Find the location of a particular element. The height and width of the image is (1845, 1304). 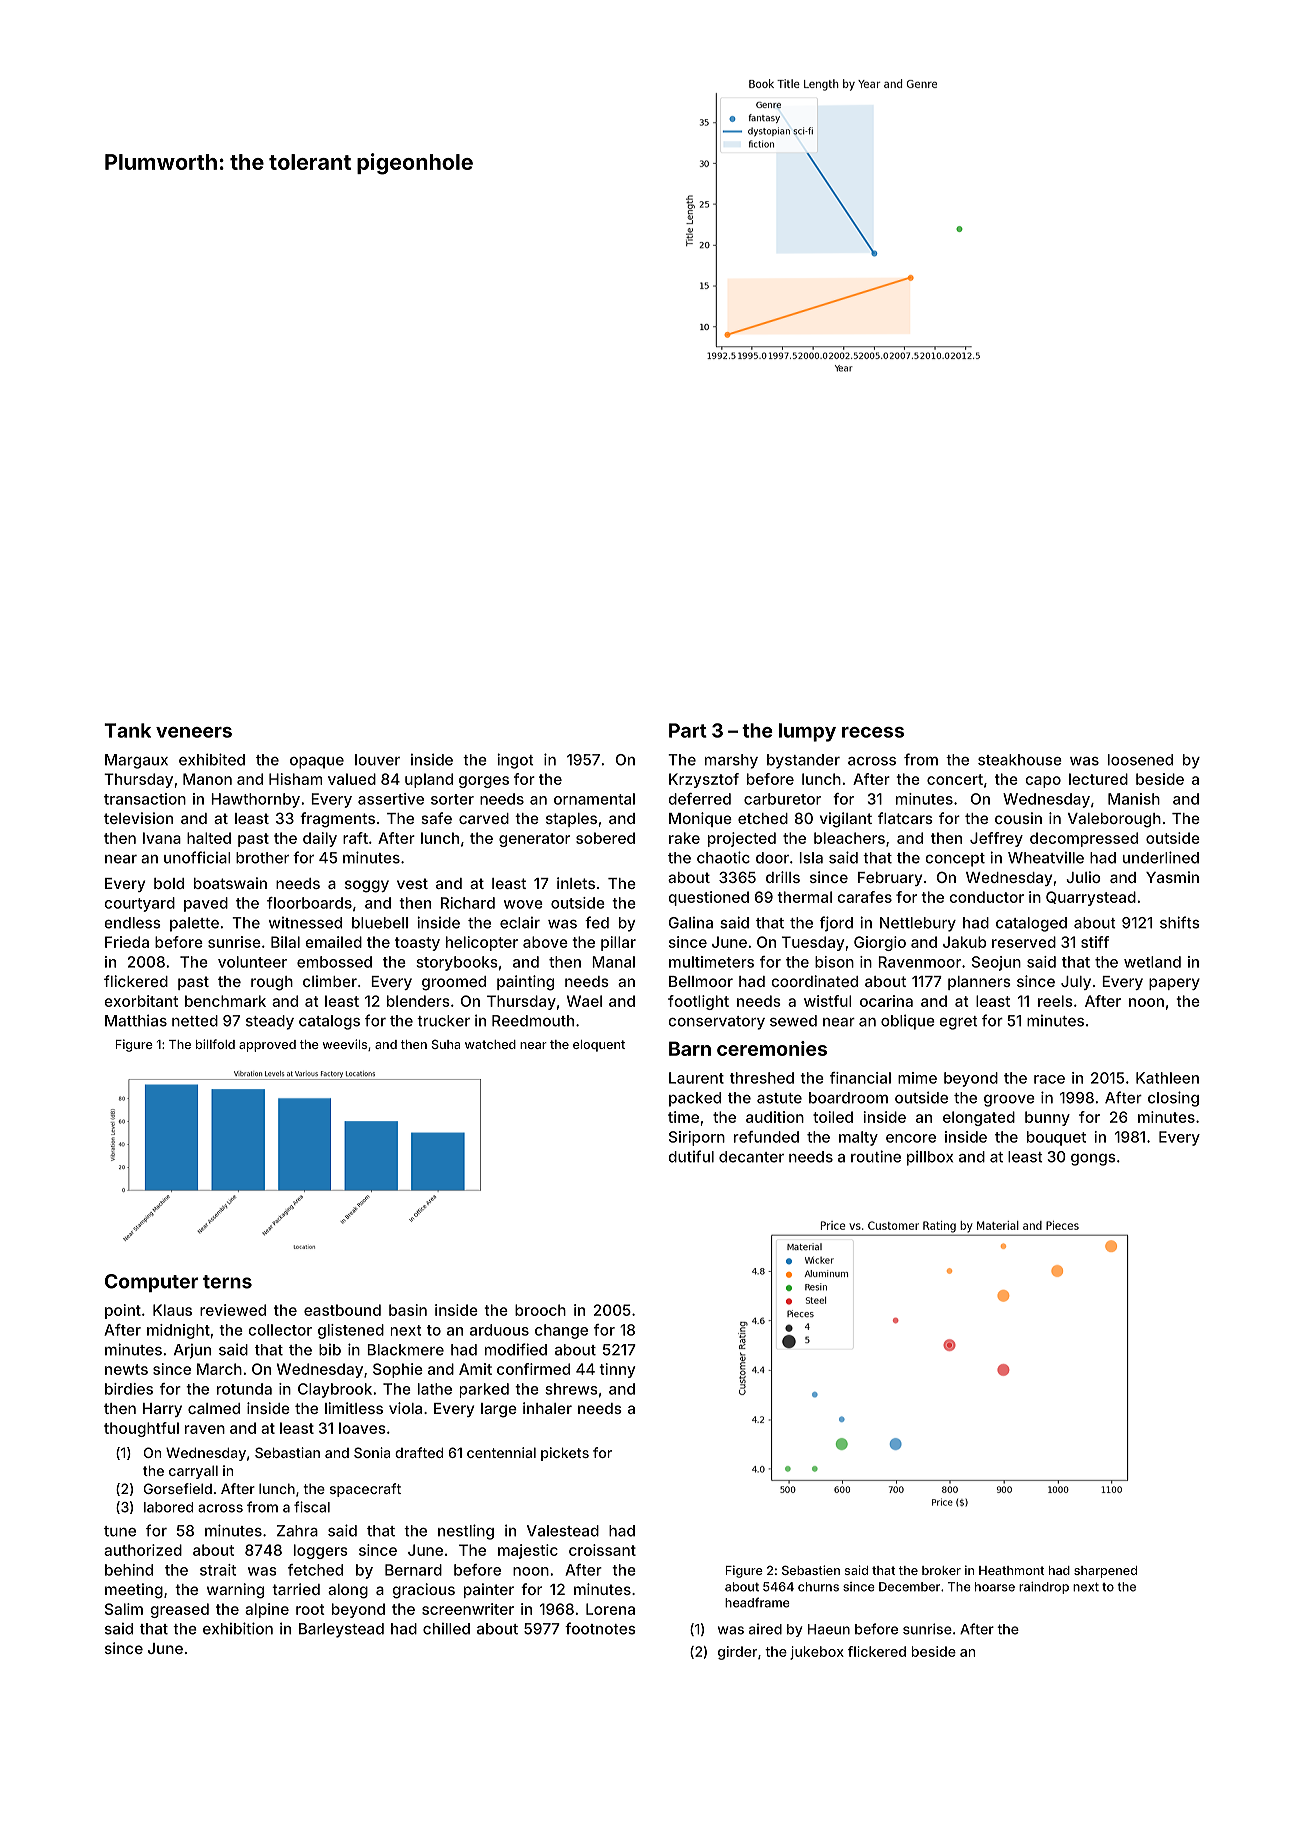

brooch is located at coordinates (540, 1310).
